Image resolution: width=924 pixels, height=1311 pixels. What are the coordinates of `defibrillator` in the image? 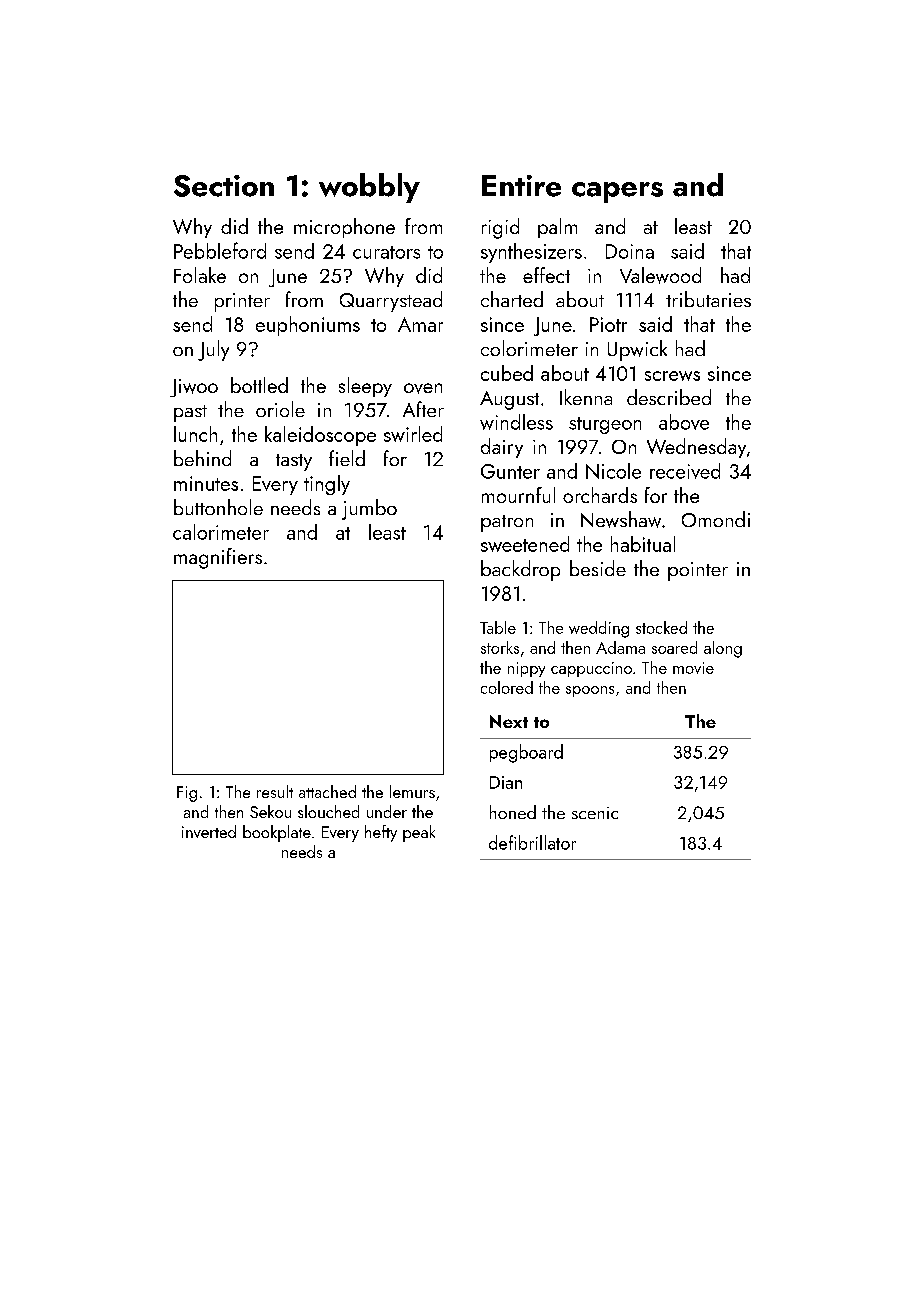 It's located at (532, 842).
